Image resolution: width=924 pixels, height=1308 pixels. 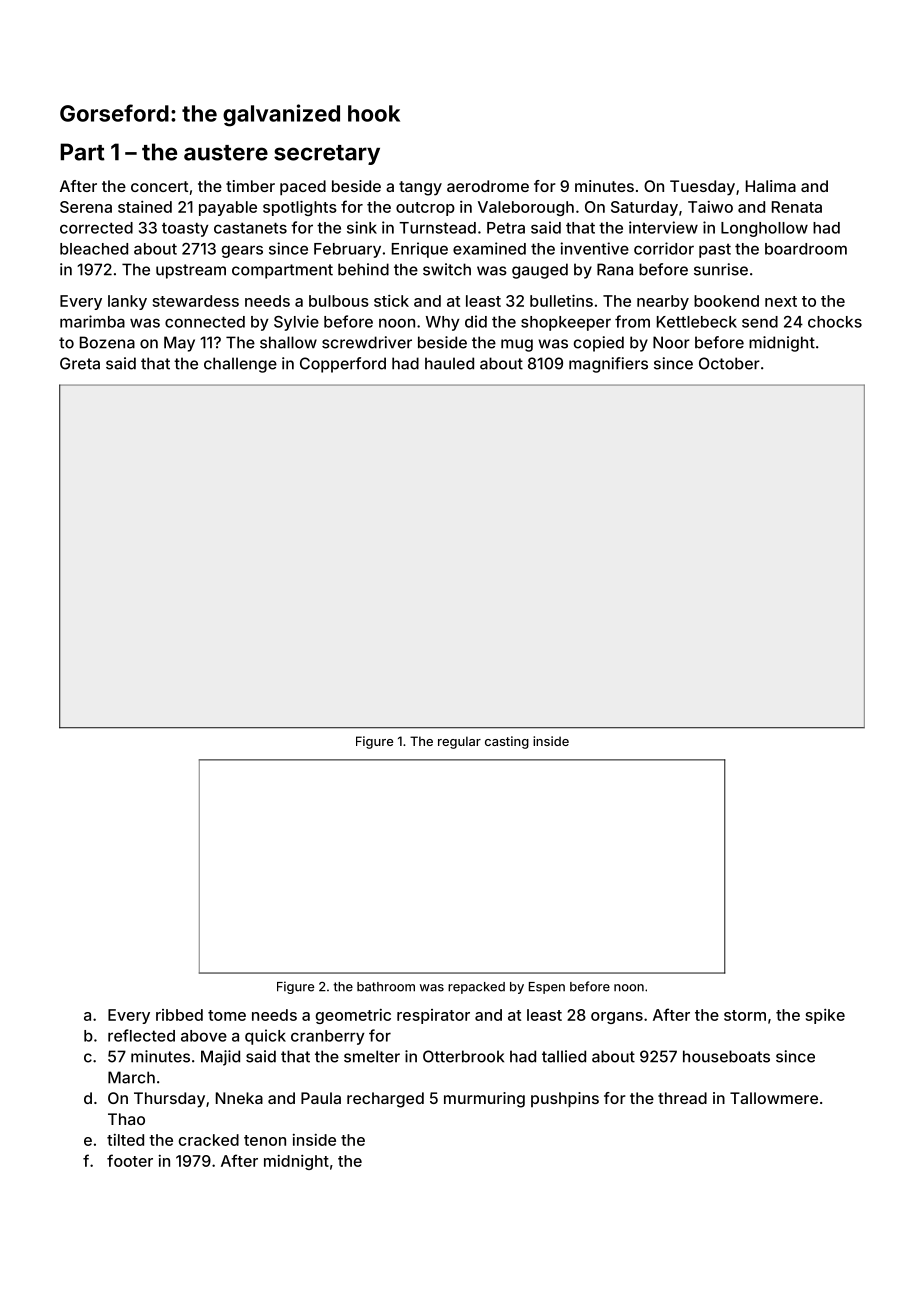 What do you see at coordinates (420, 188) in the image?
I see `tangy` at bounding box center [420, 188].
